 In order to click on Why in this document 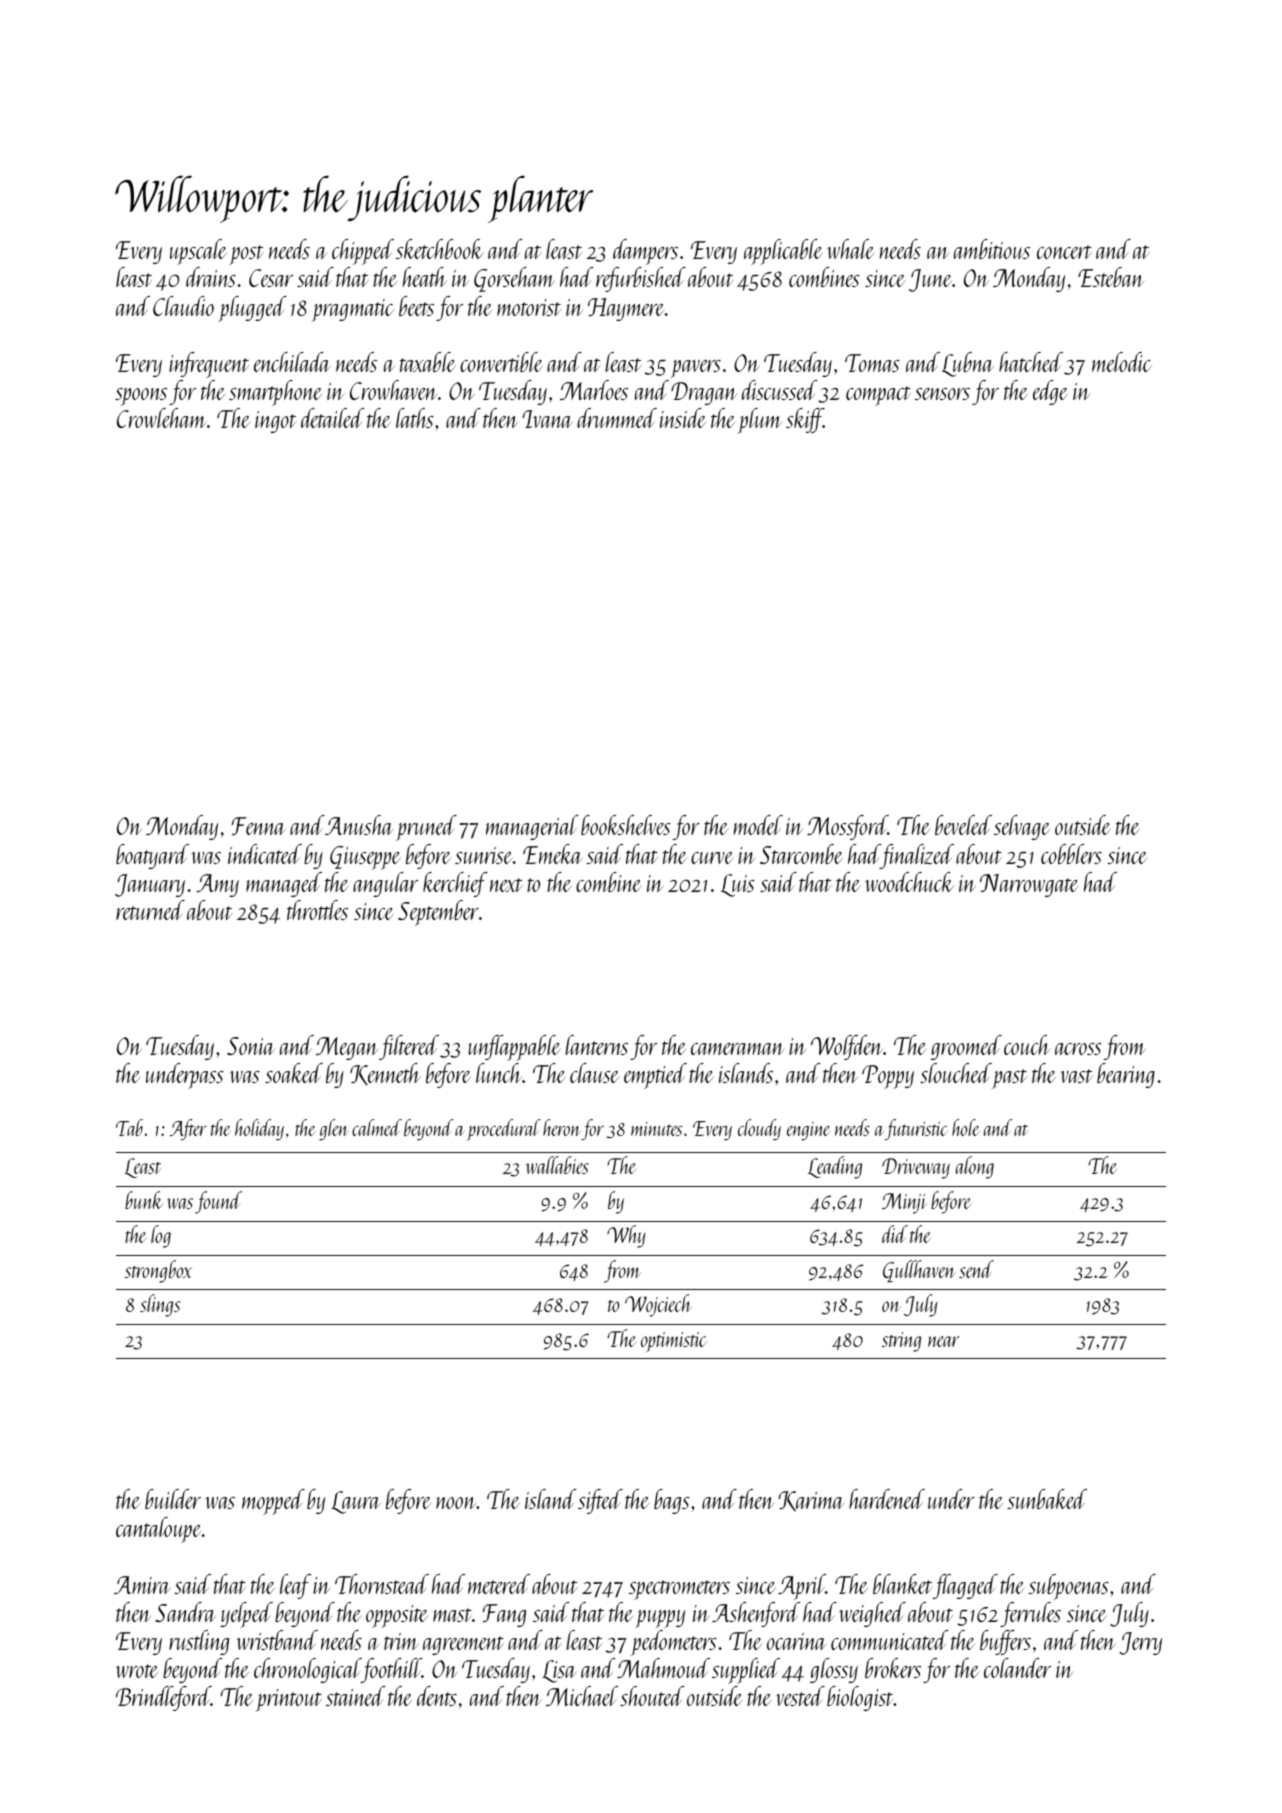, I will do `click(626, 1236)`.
